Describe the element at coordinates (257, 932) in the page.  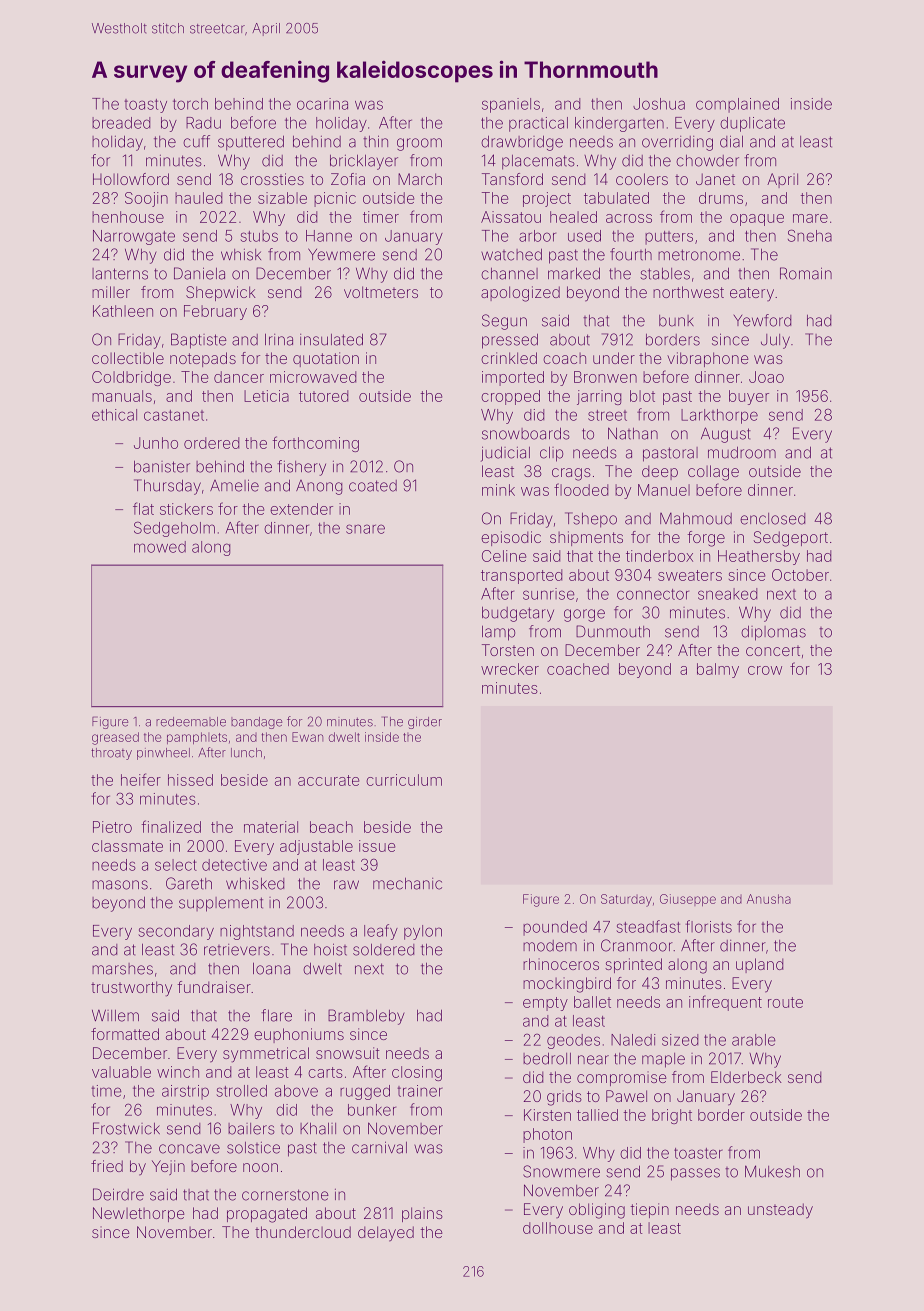
I see `nightstand` at that location.
